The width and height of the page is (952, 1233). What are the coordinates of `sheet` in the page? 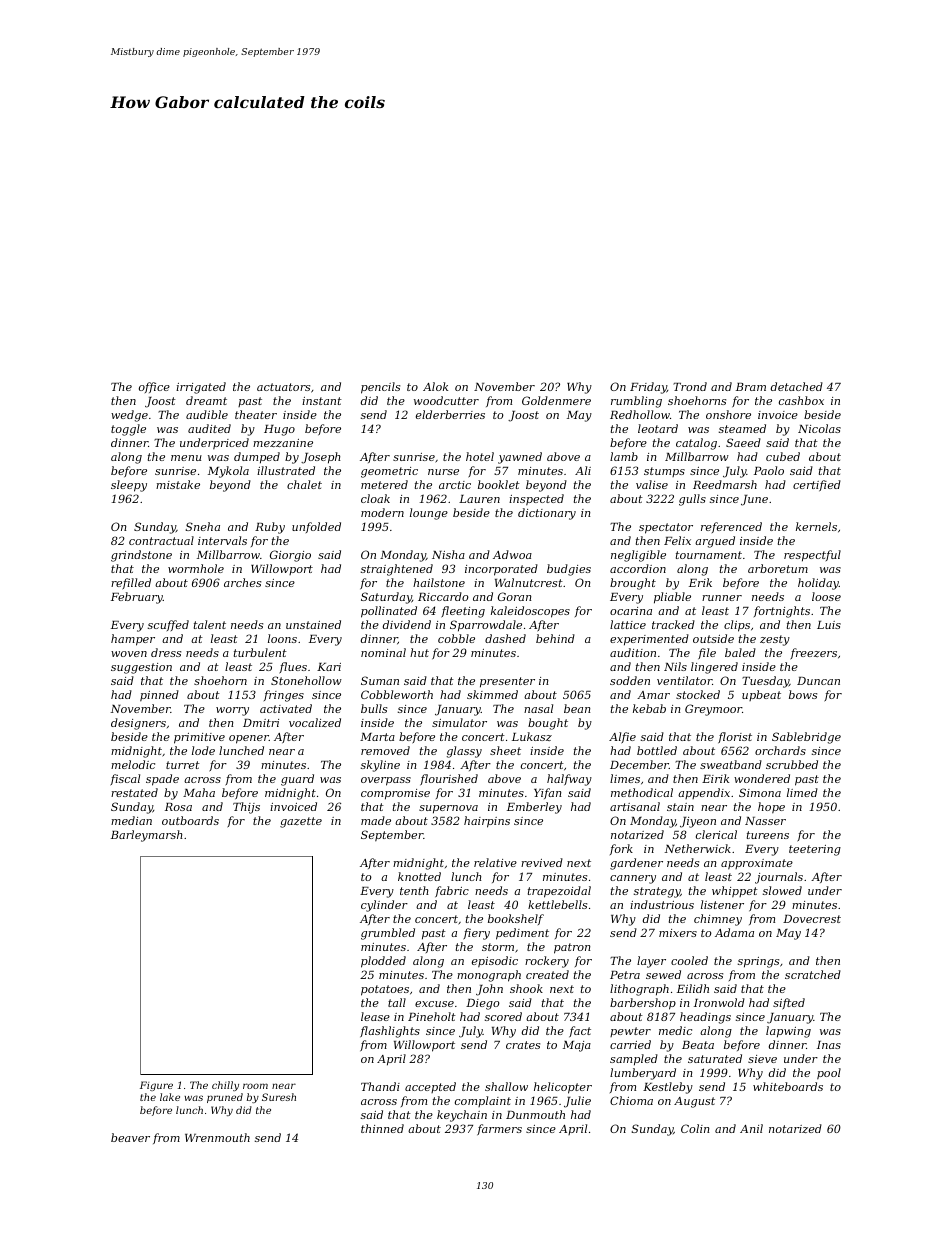 It's located at (505, 750).
